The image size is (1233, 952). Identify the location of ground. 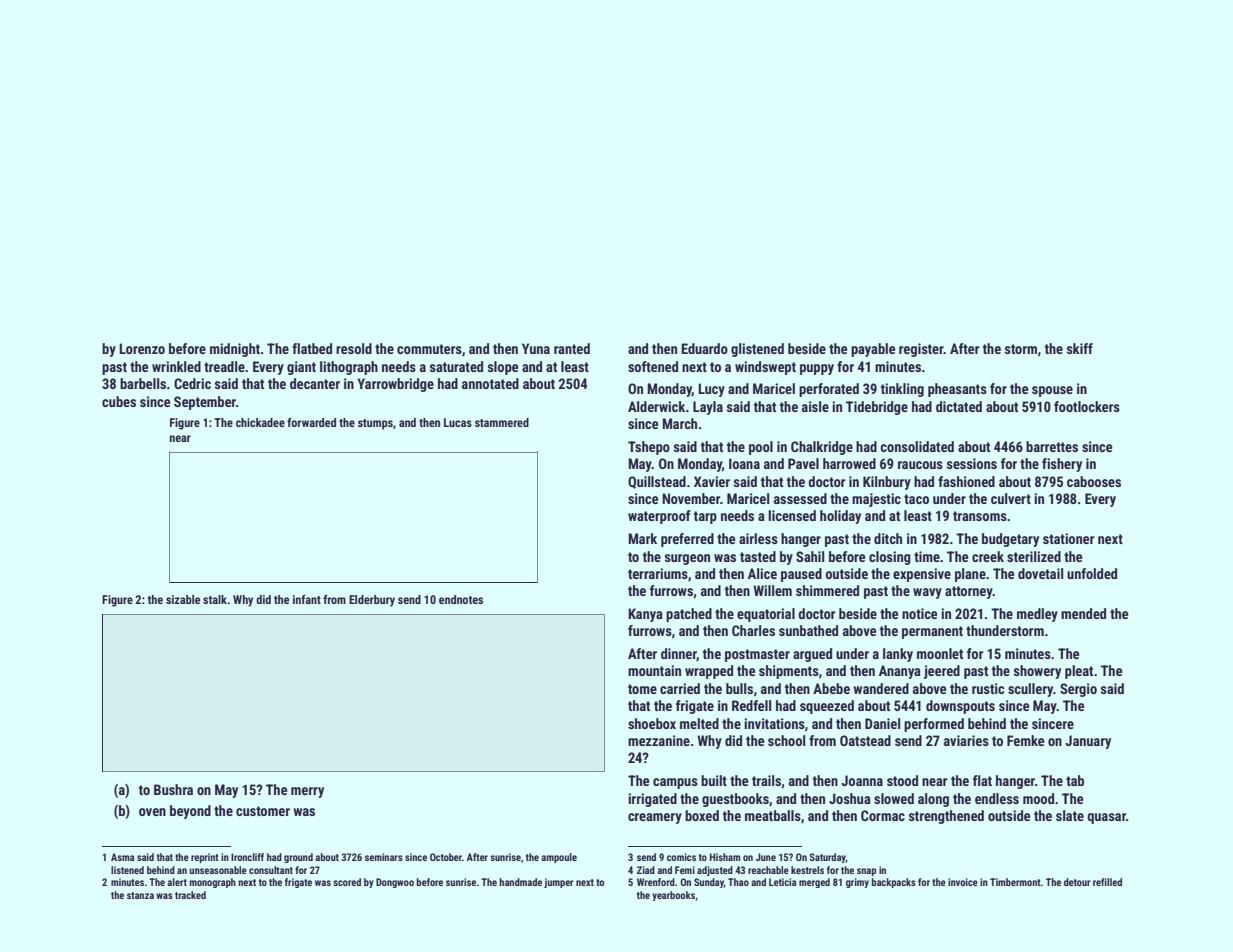
(298, 858).
